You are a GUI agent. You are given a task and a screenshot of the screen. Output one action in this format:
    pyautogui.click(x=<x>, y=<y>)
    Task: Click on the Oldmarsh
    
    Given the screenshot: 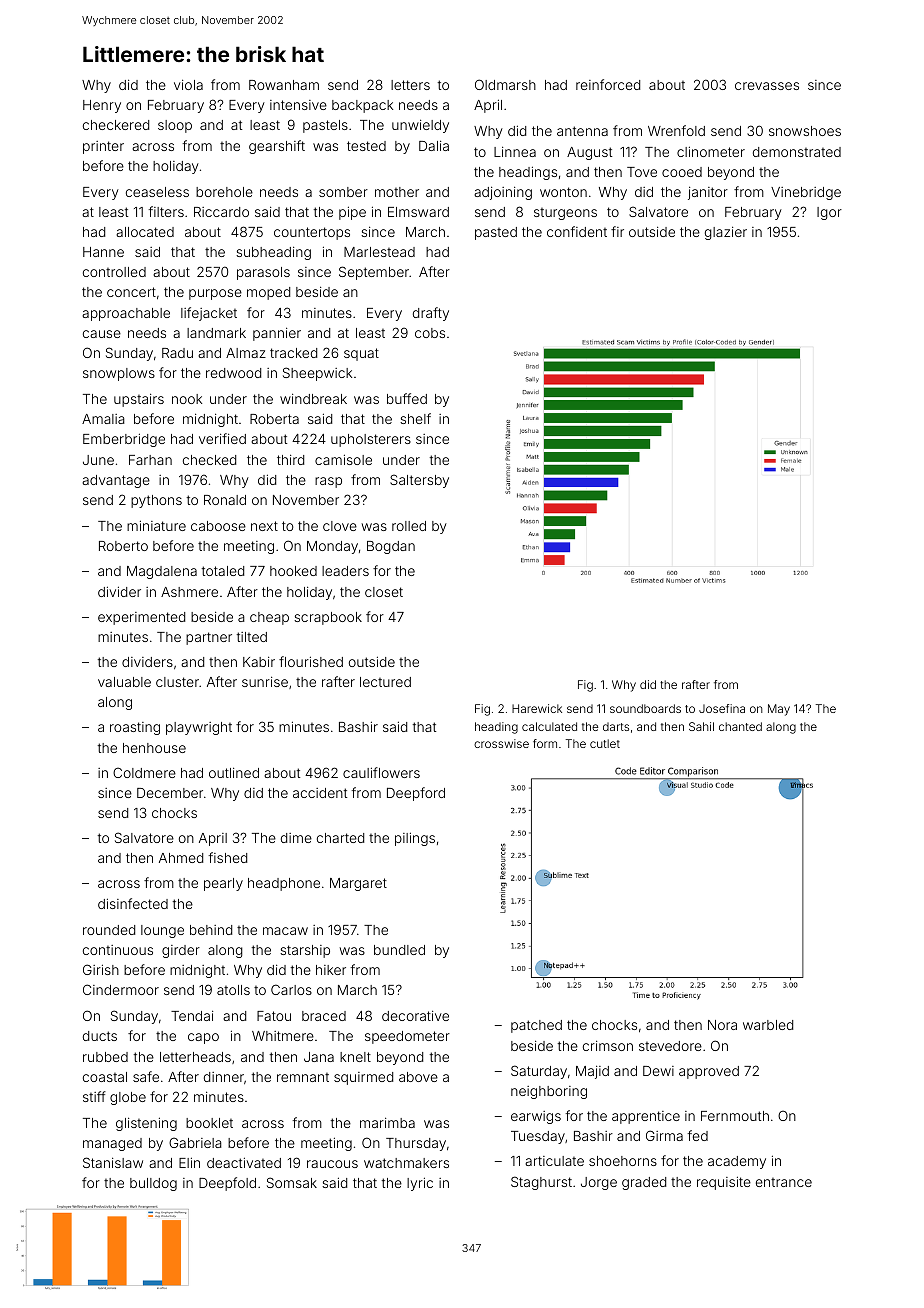 What is the action you would take?
    pyautogui.click(x=505, y=84)
